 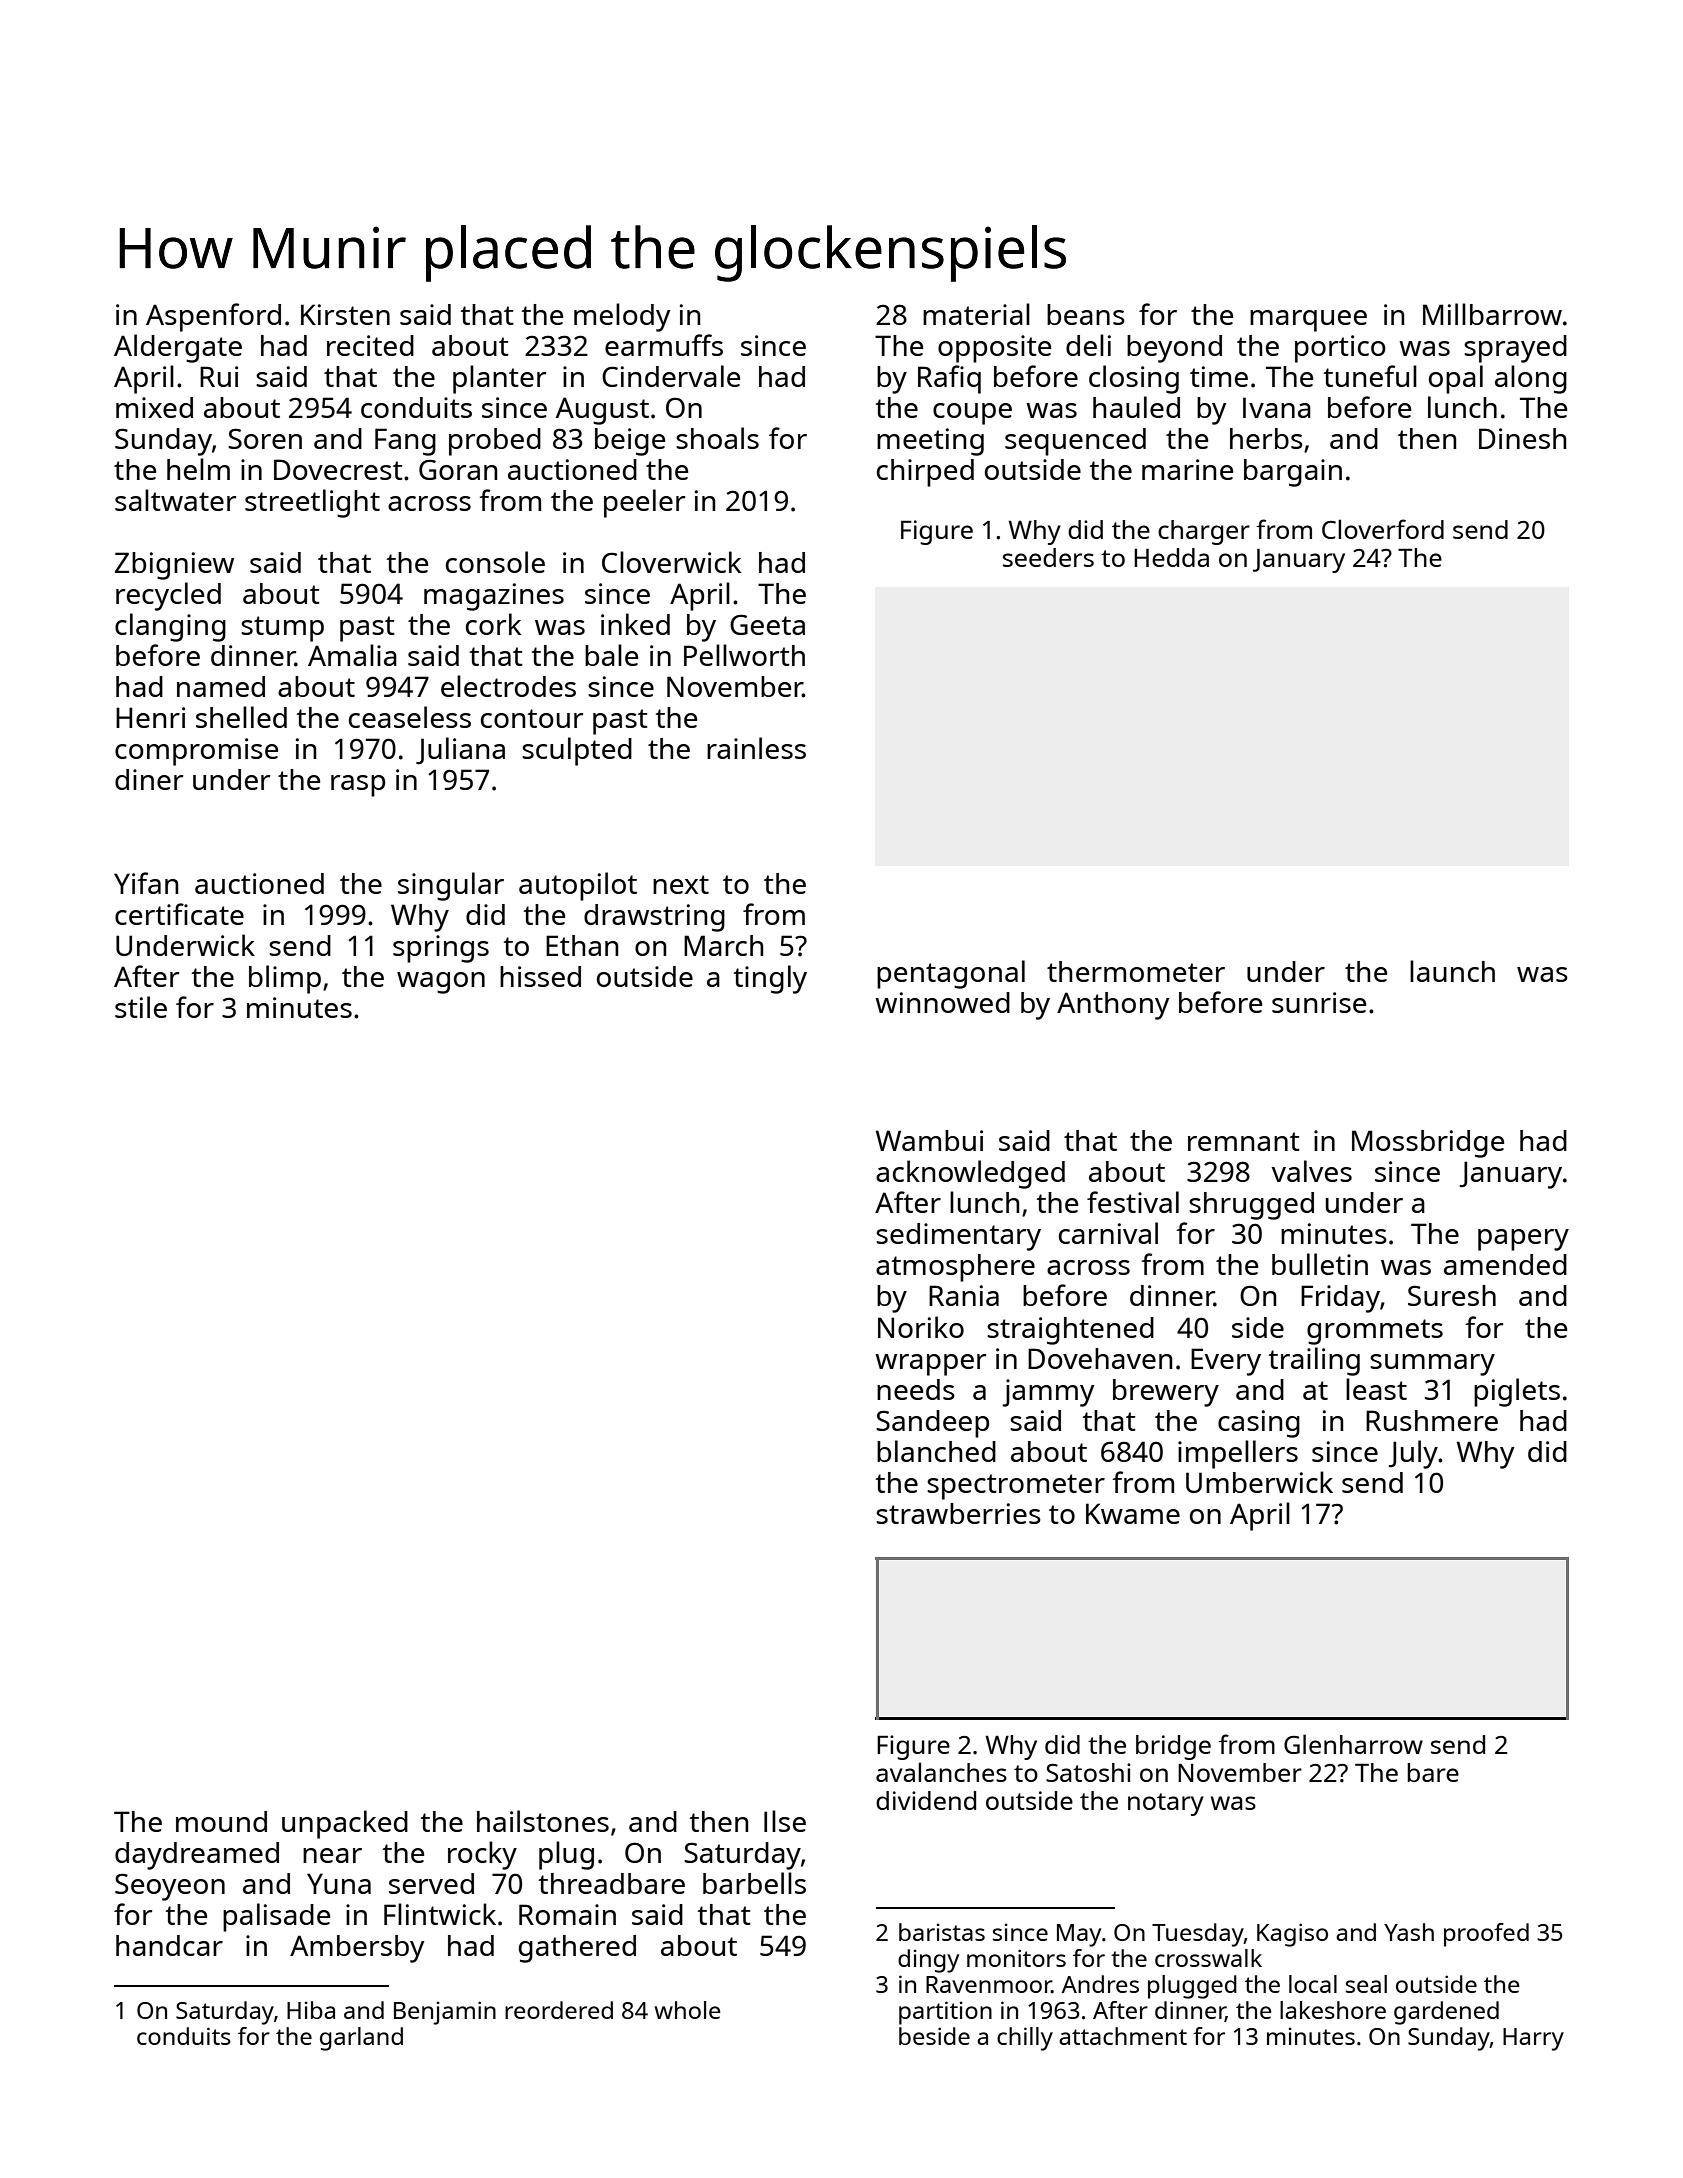 What do you see at coordinates (1531, 379) in the screenshot?
I see `along` at bounding box center [1531, 379].
